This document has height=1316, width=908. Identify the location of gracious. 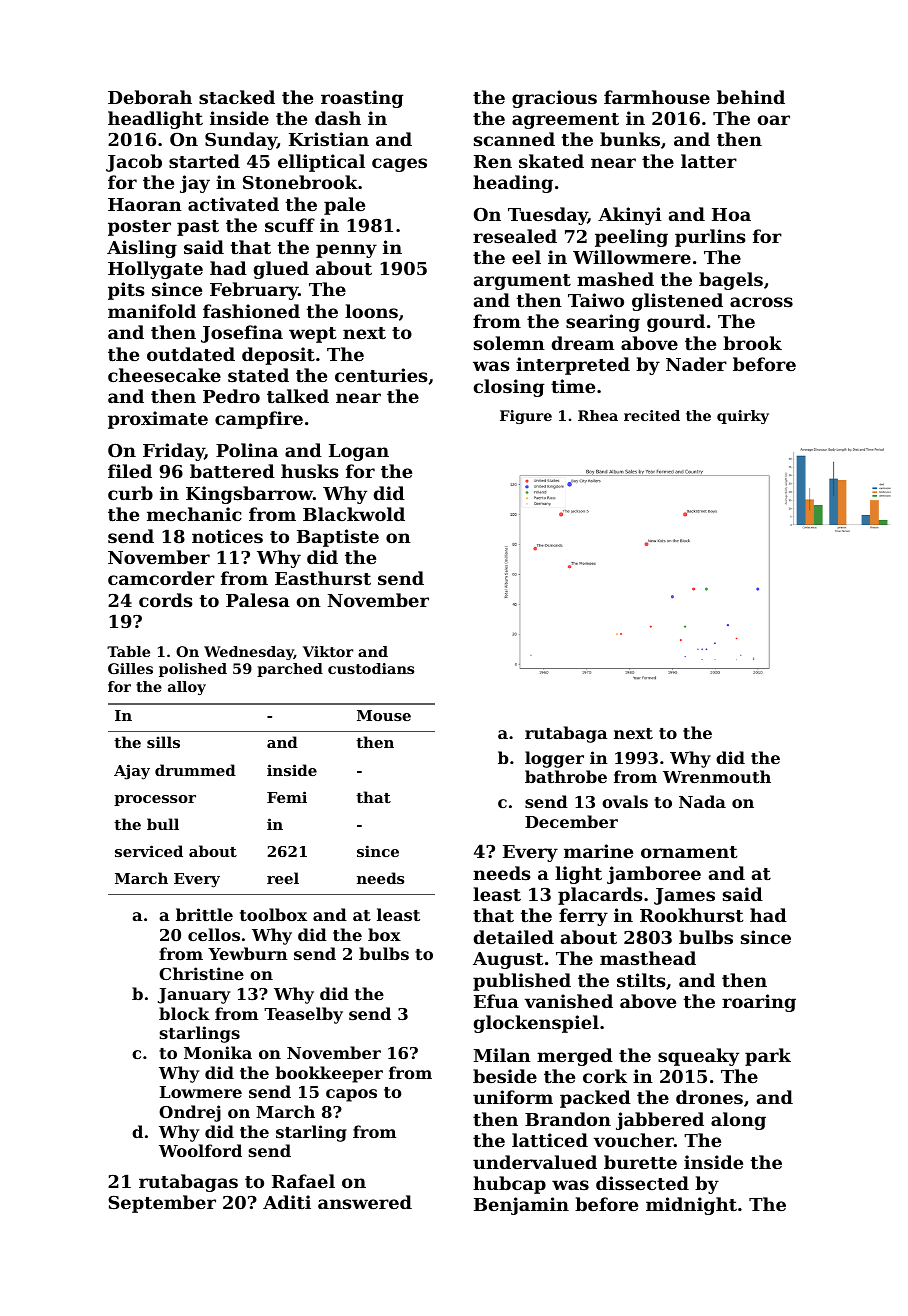
(554, 99).
